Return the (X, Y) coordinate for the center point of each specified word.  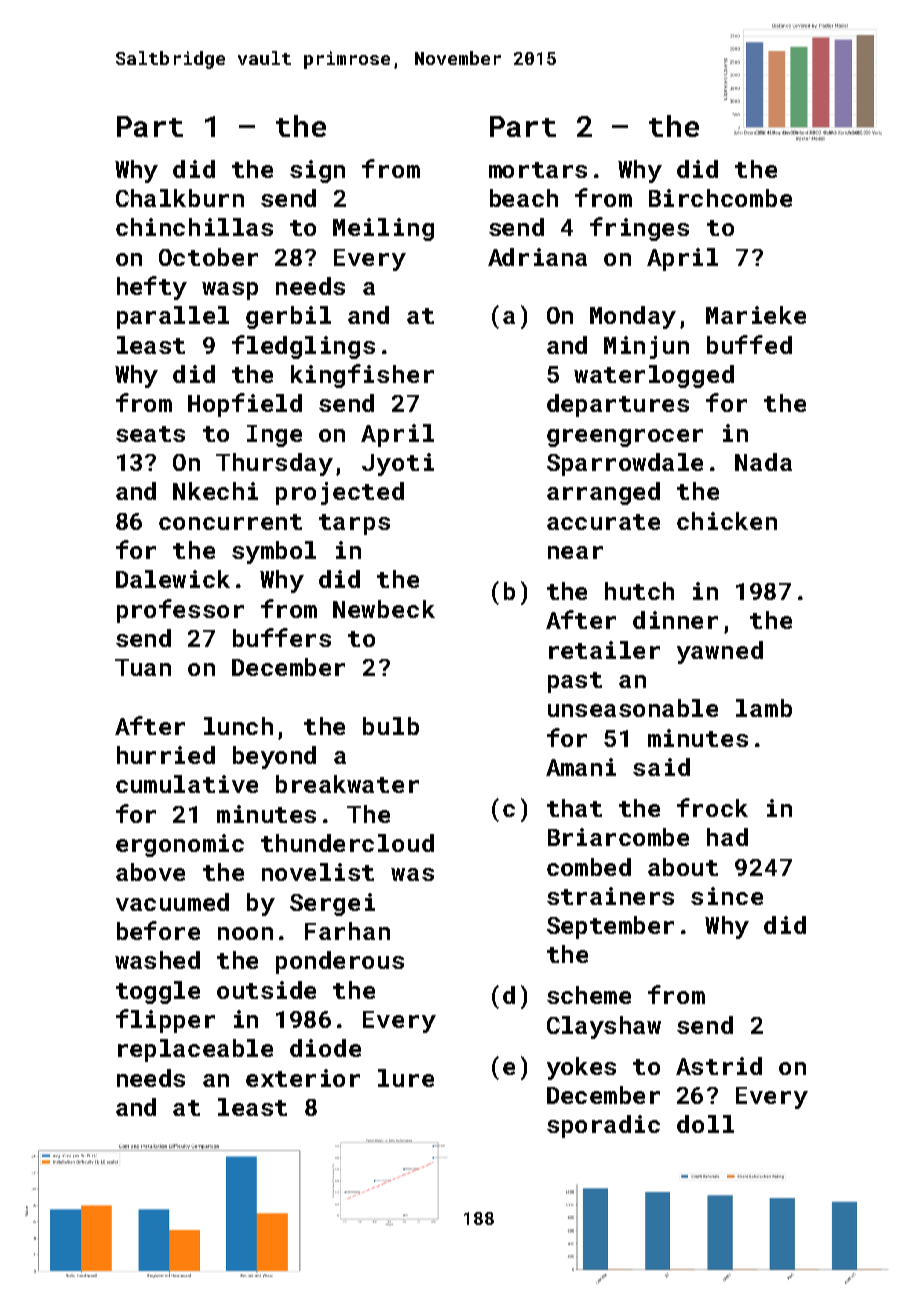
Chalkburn (180, 198)
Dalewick (173, 579)
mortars (538, 170)
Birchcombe (720, 198)
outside (266, 990)
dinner (675, 620)
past (575, 682)
